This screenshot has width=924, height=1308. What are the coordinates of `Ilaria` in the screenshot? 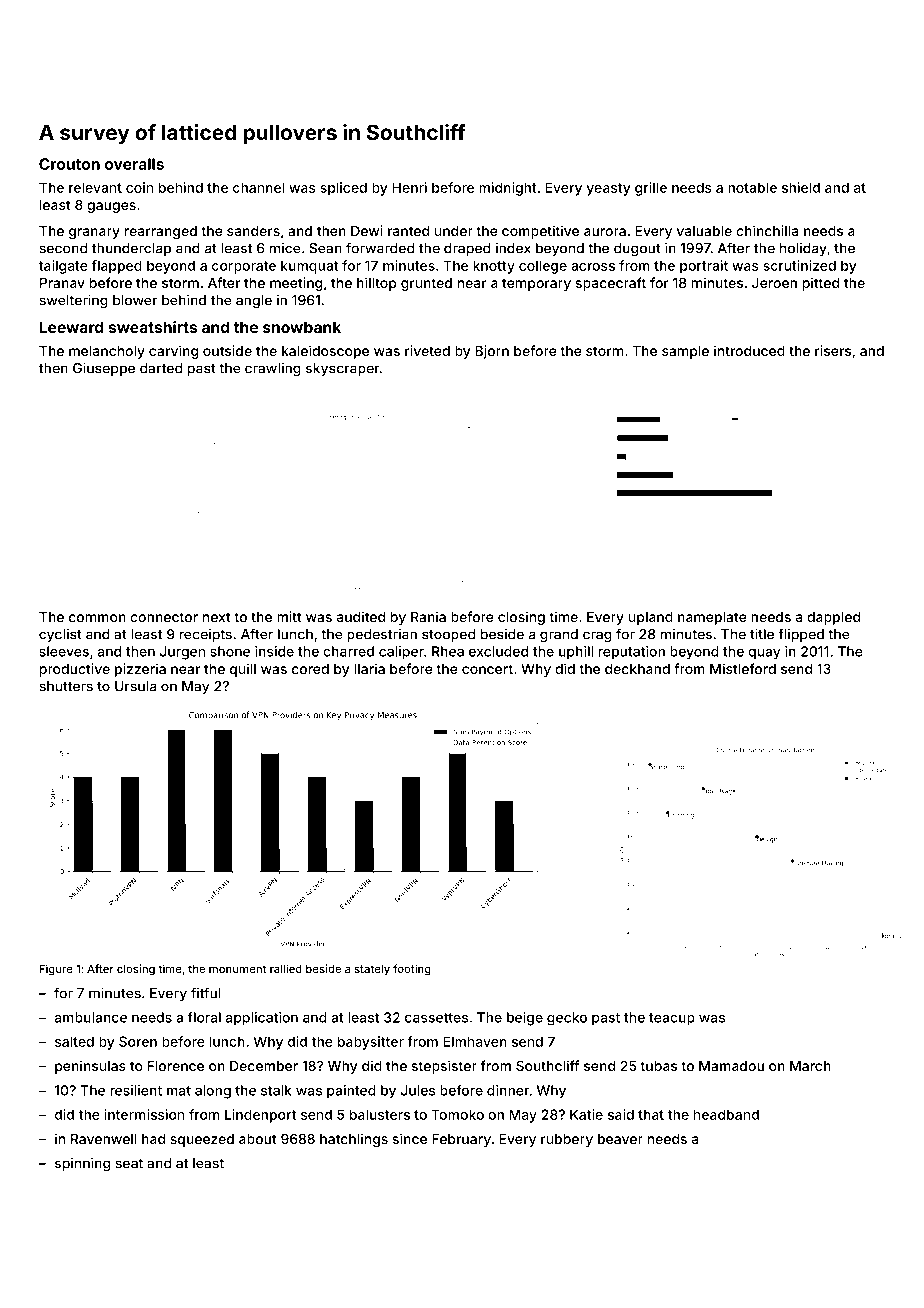 It's located at (369, 668).
